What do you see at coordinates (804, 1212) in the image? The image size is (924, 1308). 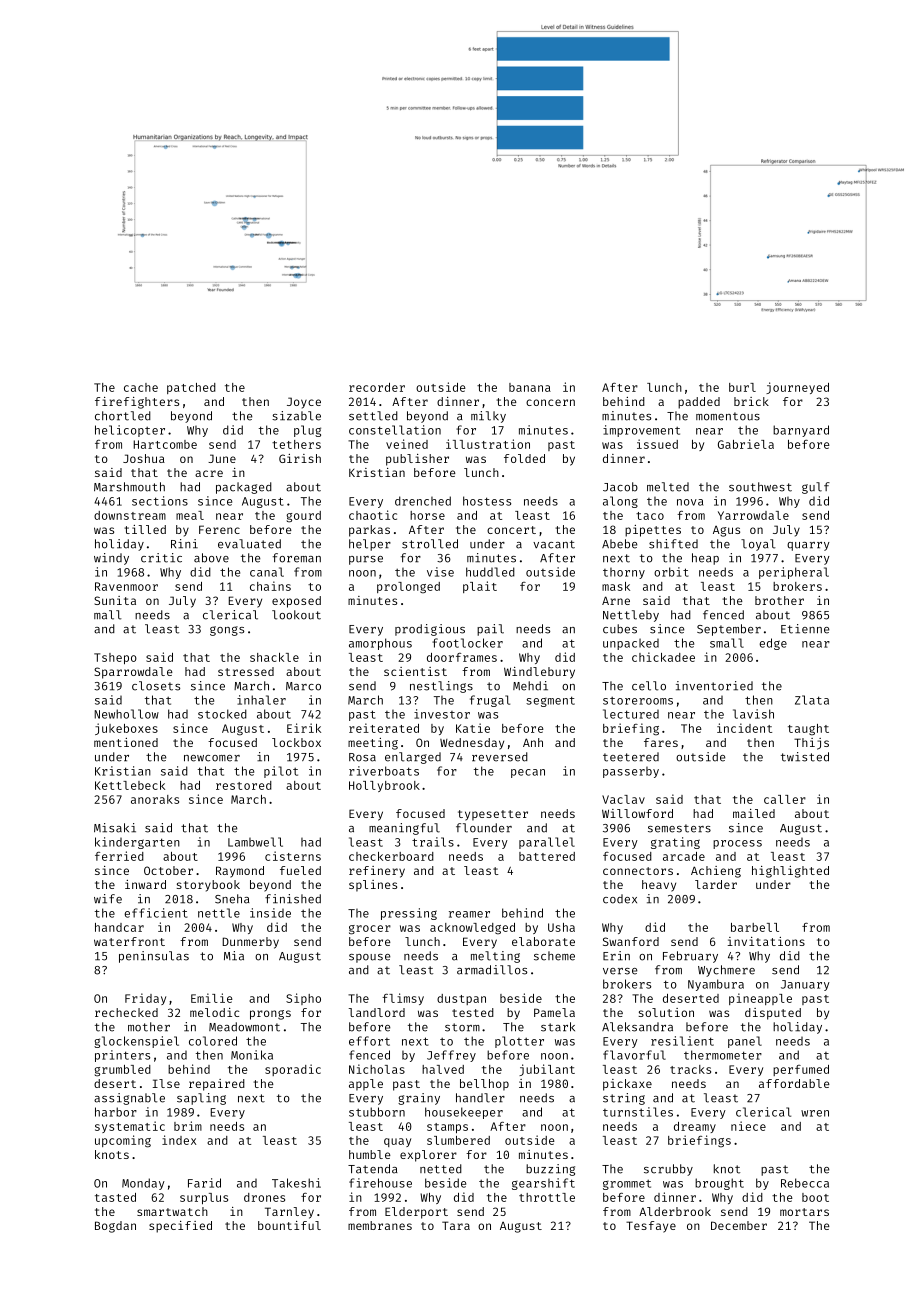 I see `mortars` at bounding box center [804, 1212].
